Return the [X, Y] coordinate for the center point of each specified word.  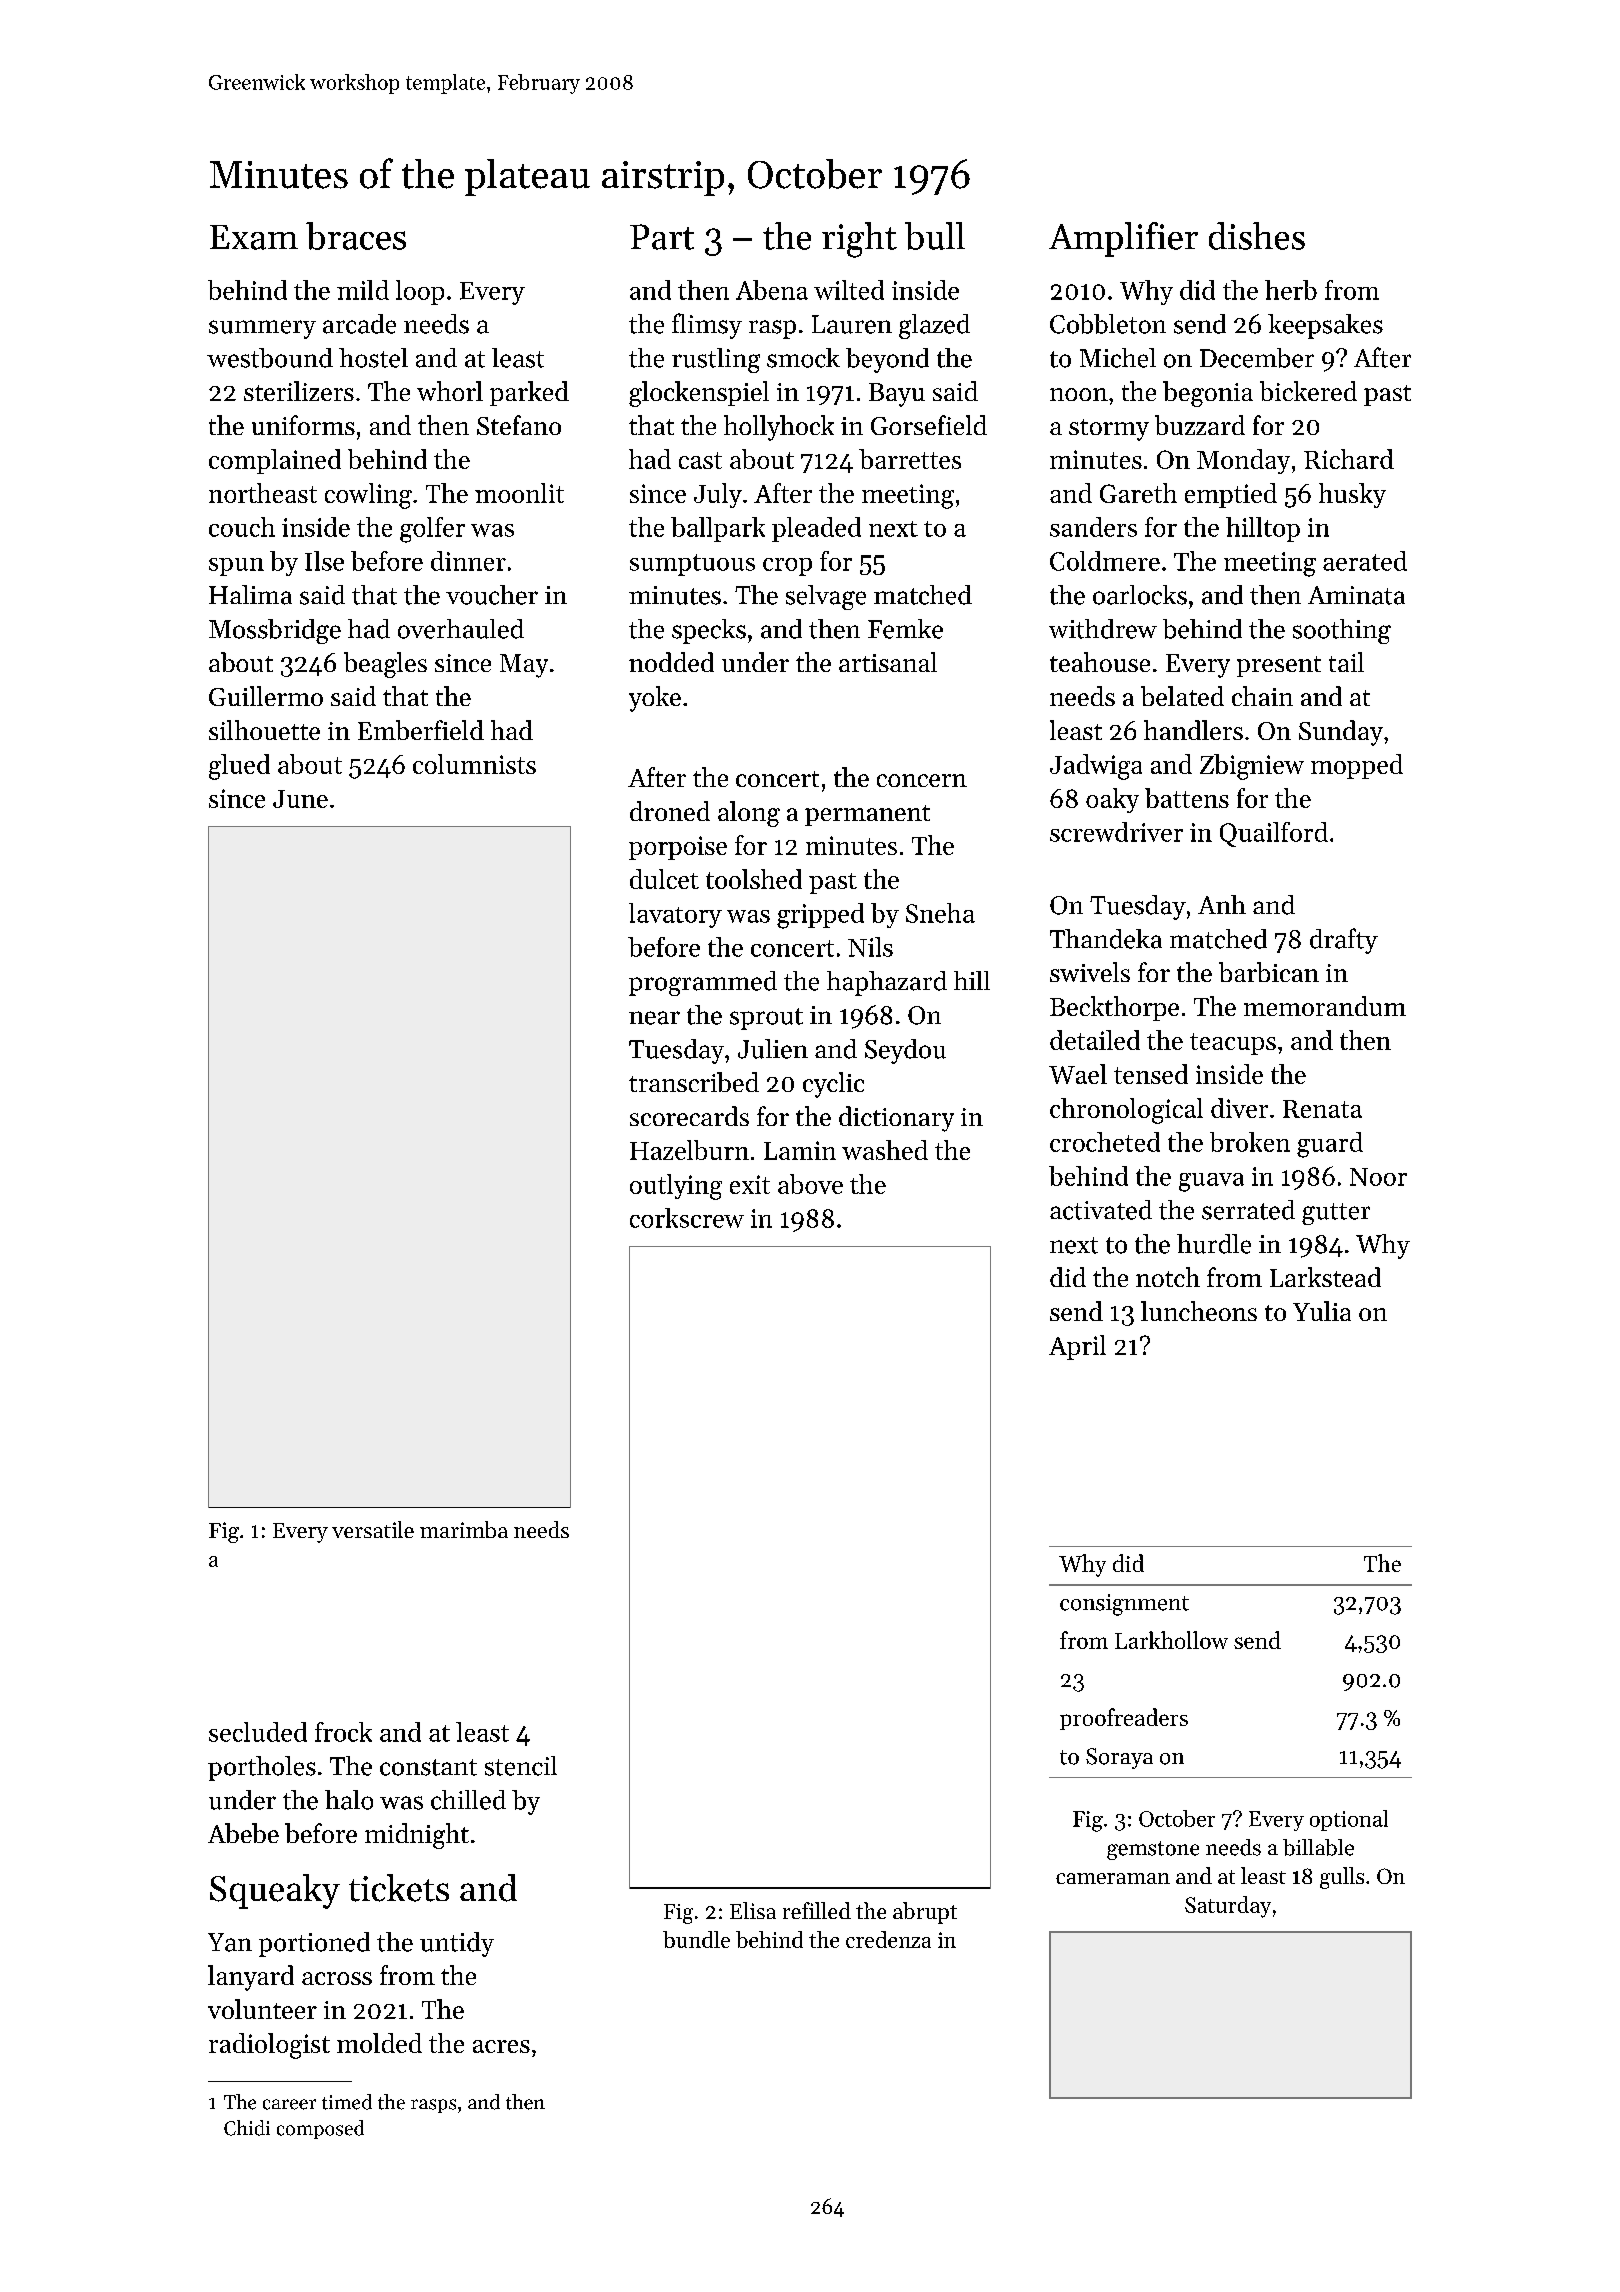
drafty [1344, 941]
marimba [464, 1529]
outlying [676, 1187]
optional [1349, 1820]
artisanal [888, 662]
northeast [263, 493]
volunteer [262, 2009]
